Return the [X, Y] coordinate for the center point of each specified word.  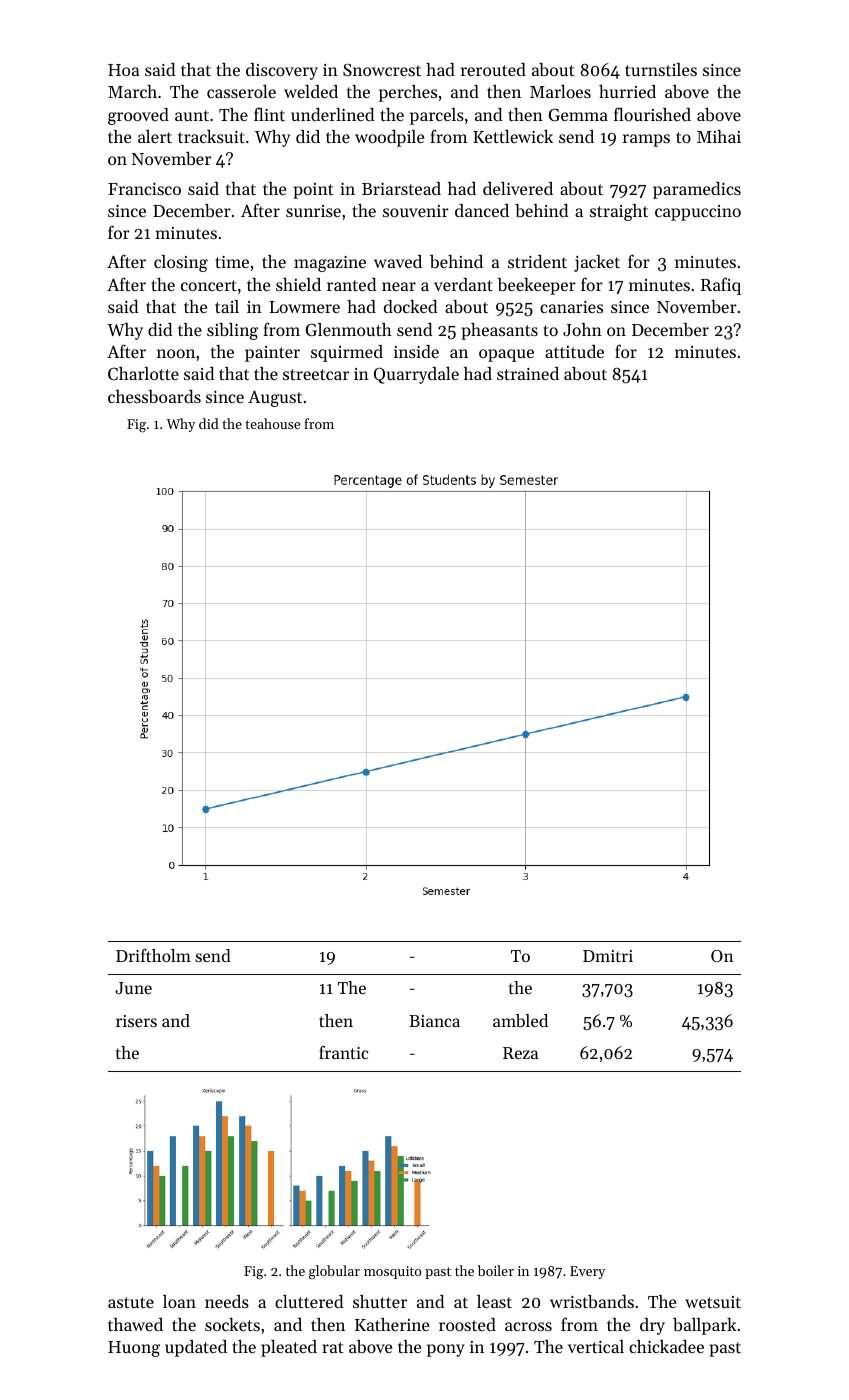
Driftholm [153, 955]
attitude [574, 351]
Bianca [434, 1021]
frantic [344, 1052]
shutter [380, 1301]
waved [398, 261]
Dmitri [608, 956]
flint [269, 114]
